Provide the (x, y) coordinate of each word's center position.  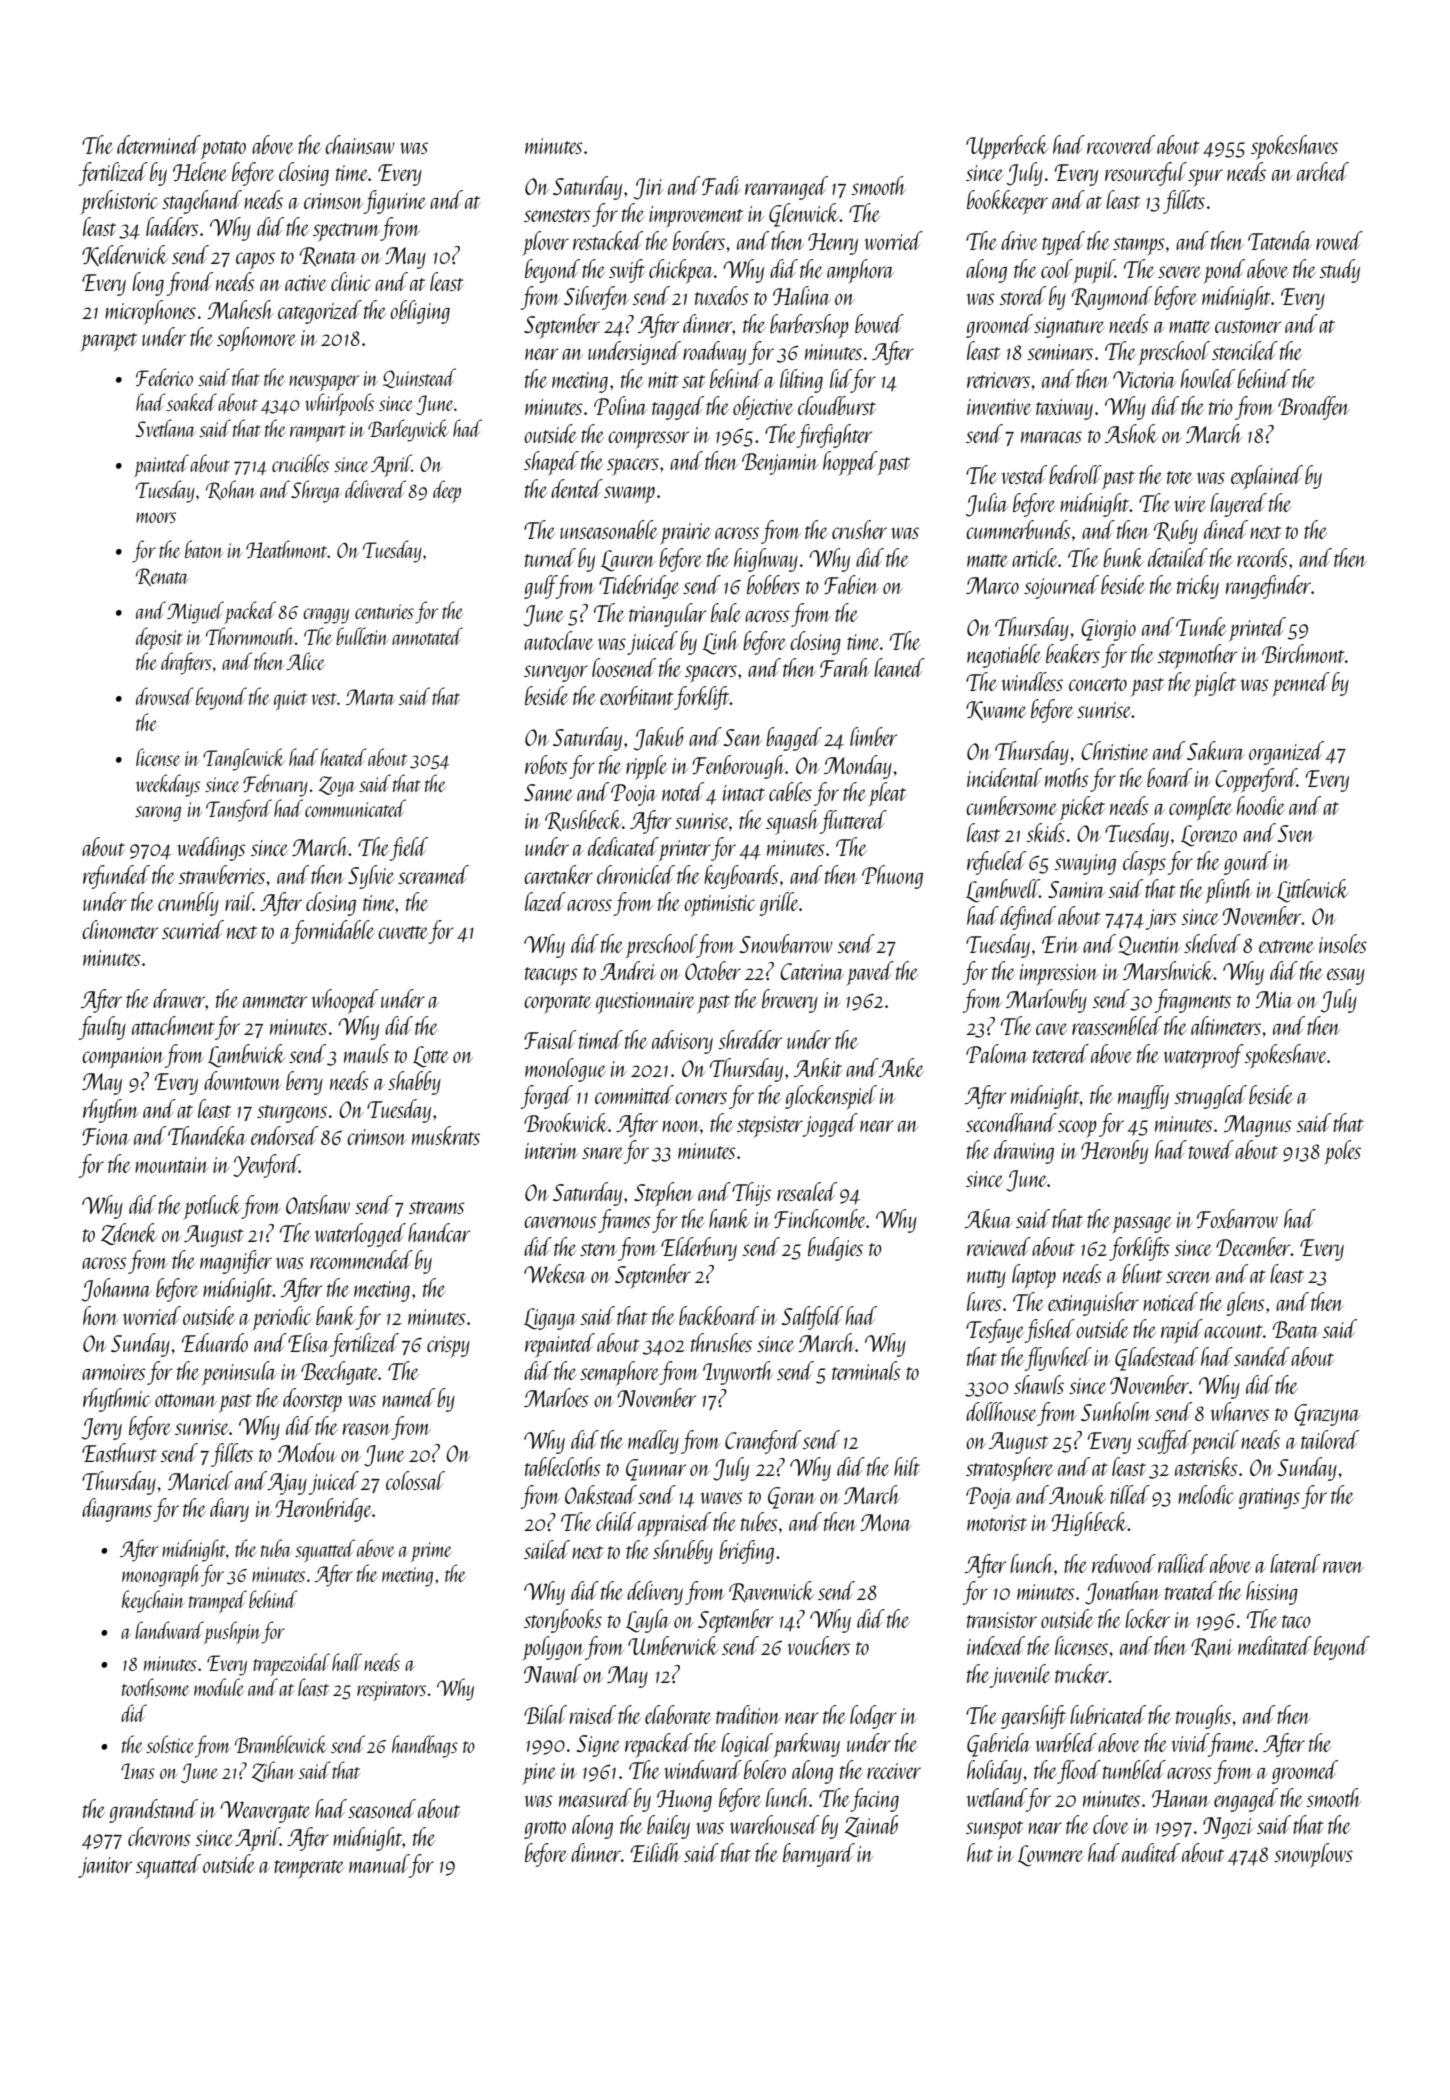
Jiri (648, 189)
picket (1082, 808)
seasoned (382, 1808)
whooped (344, 1001)
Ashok (1131, 433)
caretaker (558, 874)
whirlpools (339, 404)
